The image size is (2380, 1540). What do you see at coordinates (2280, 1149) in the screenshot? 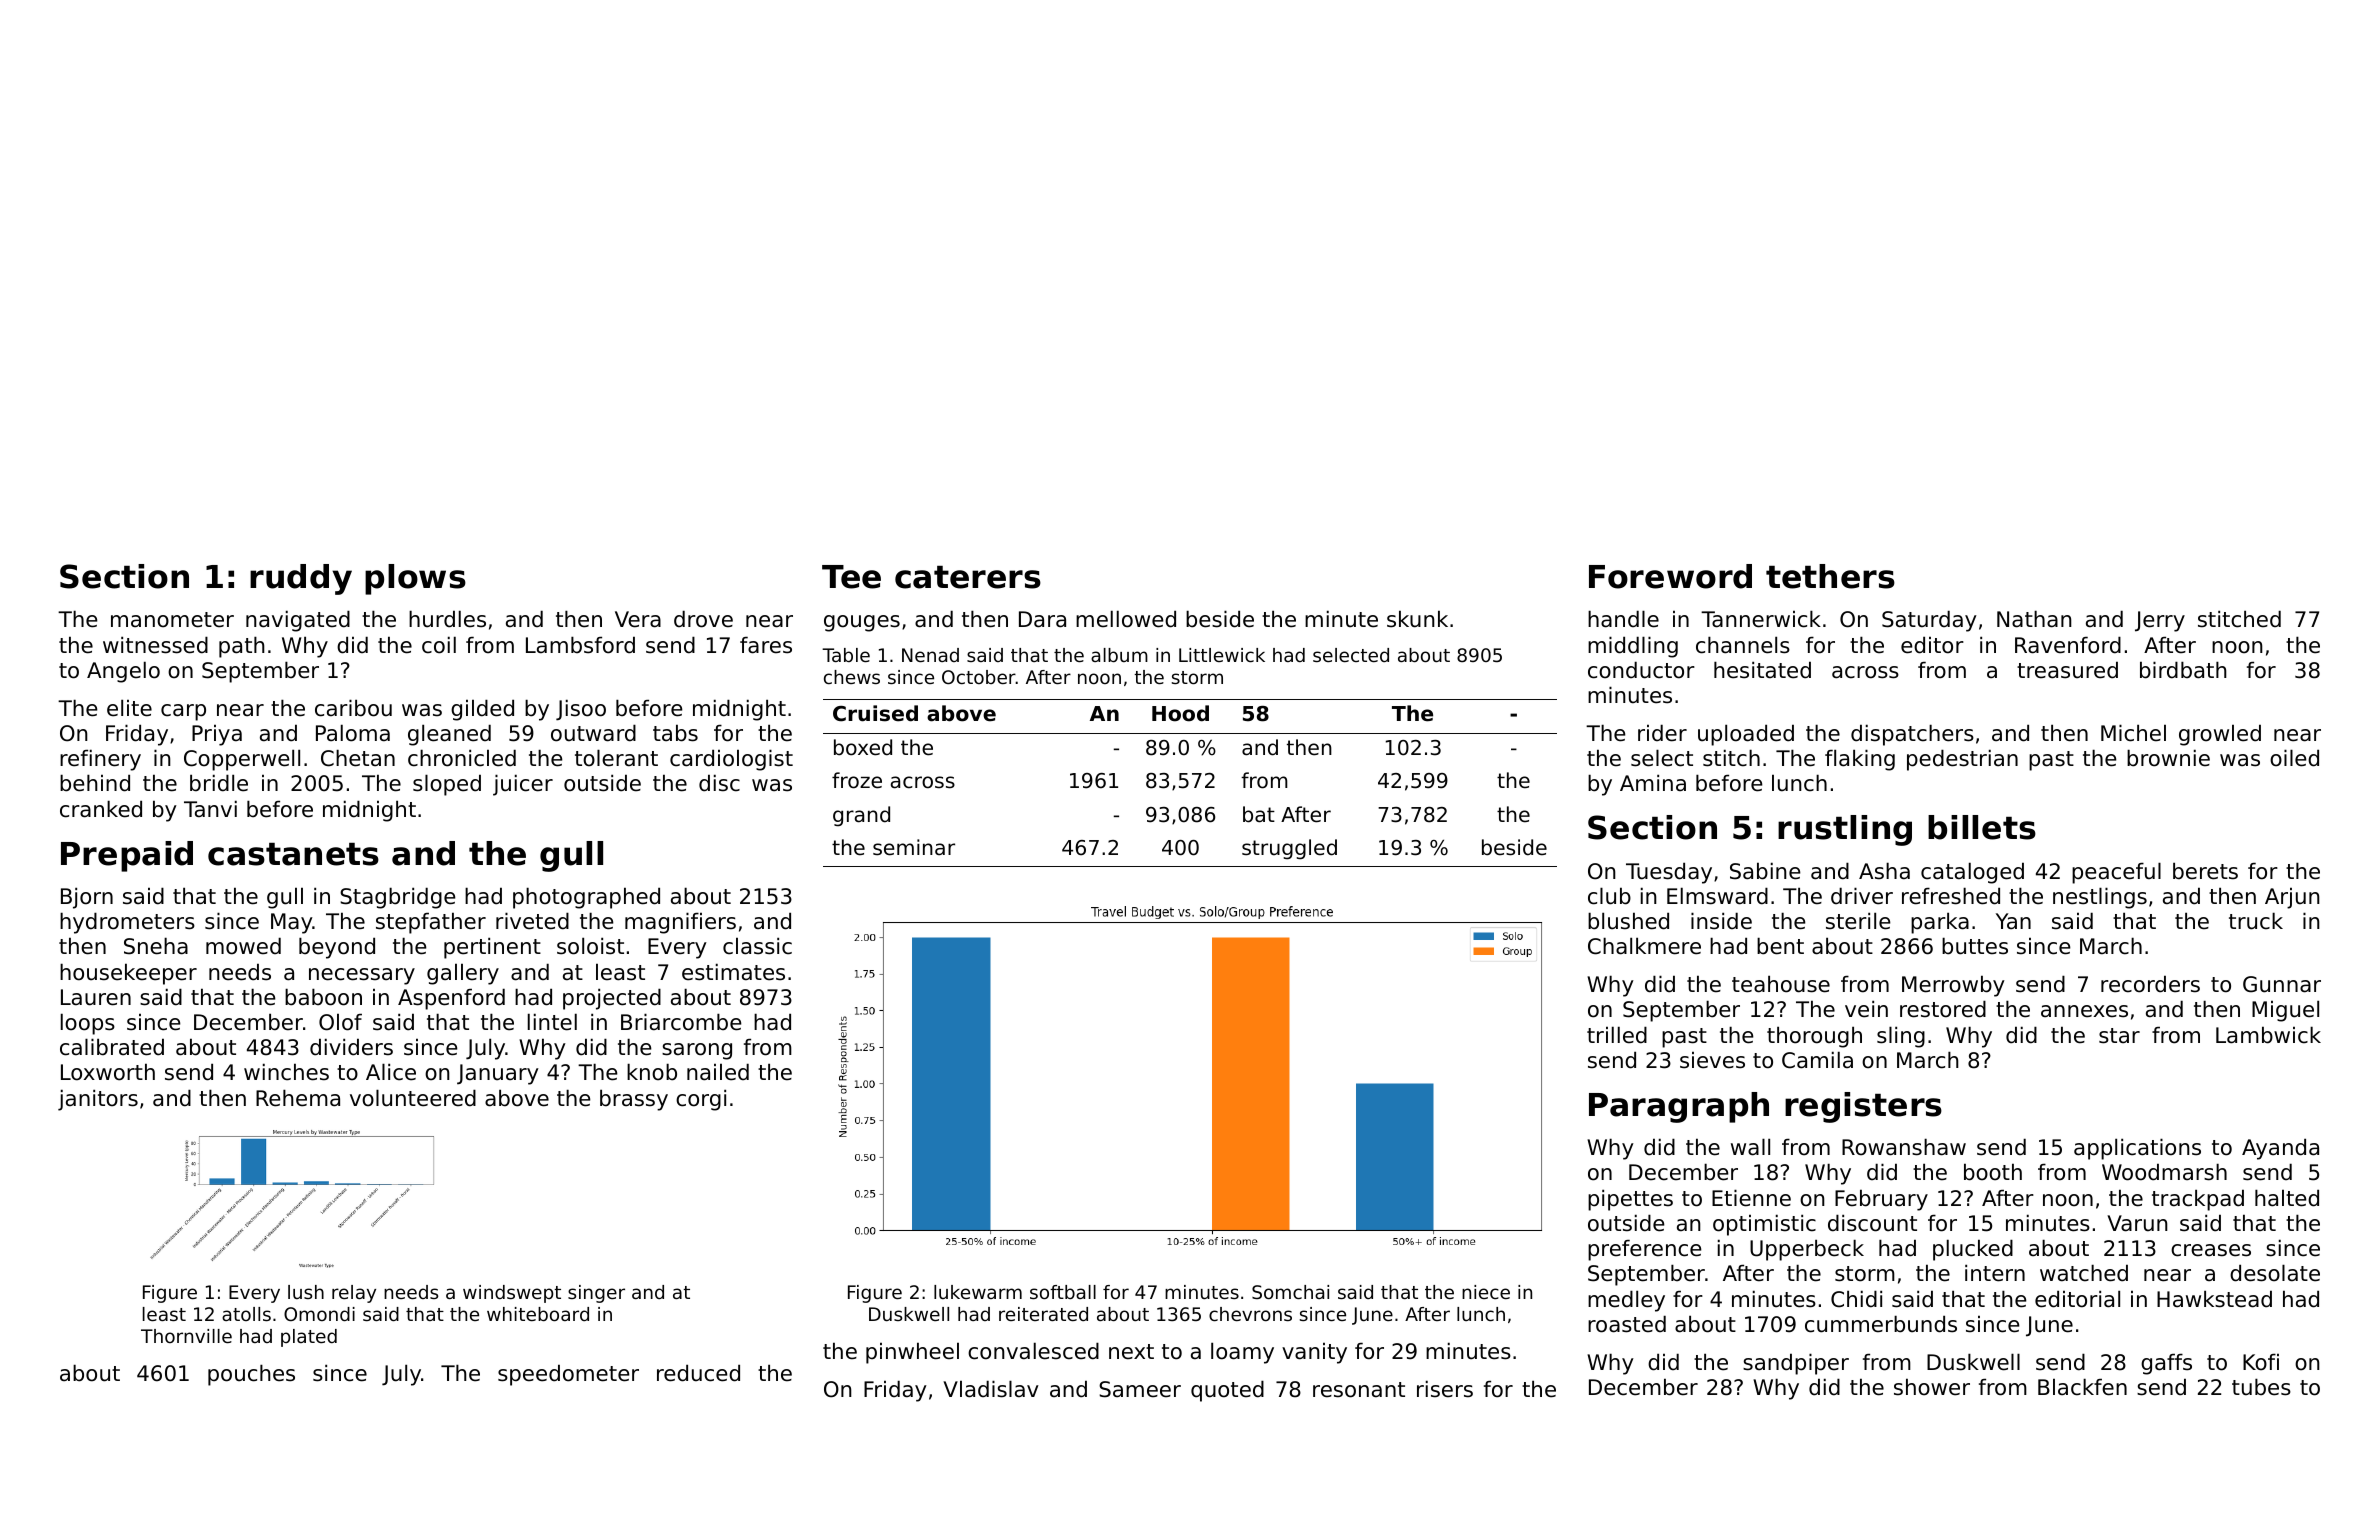
I see `Ayanda` at bounding box center [2280, 1149].
